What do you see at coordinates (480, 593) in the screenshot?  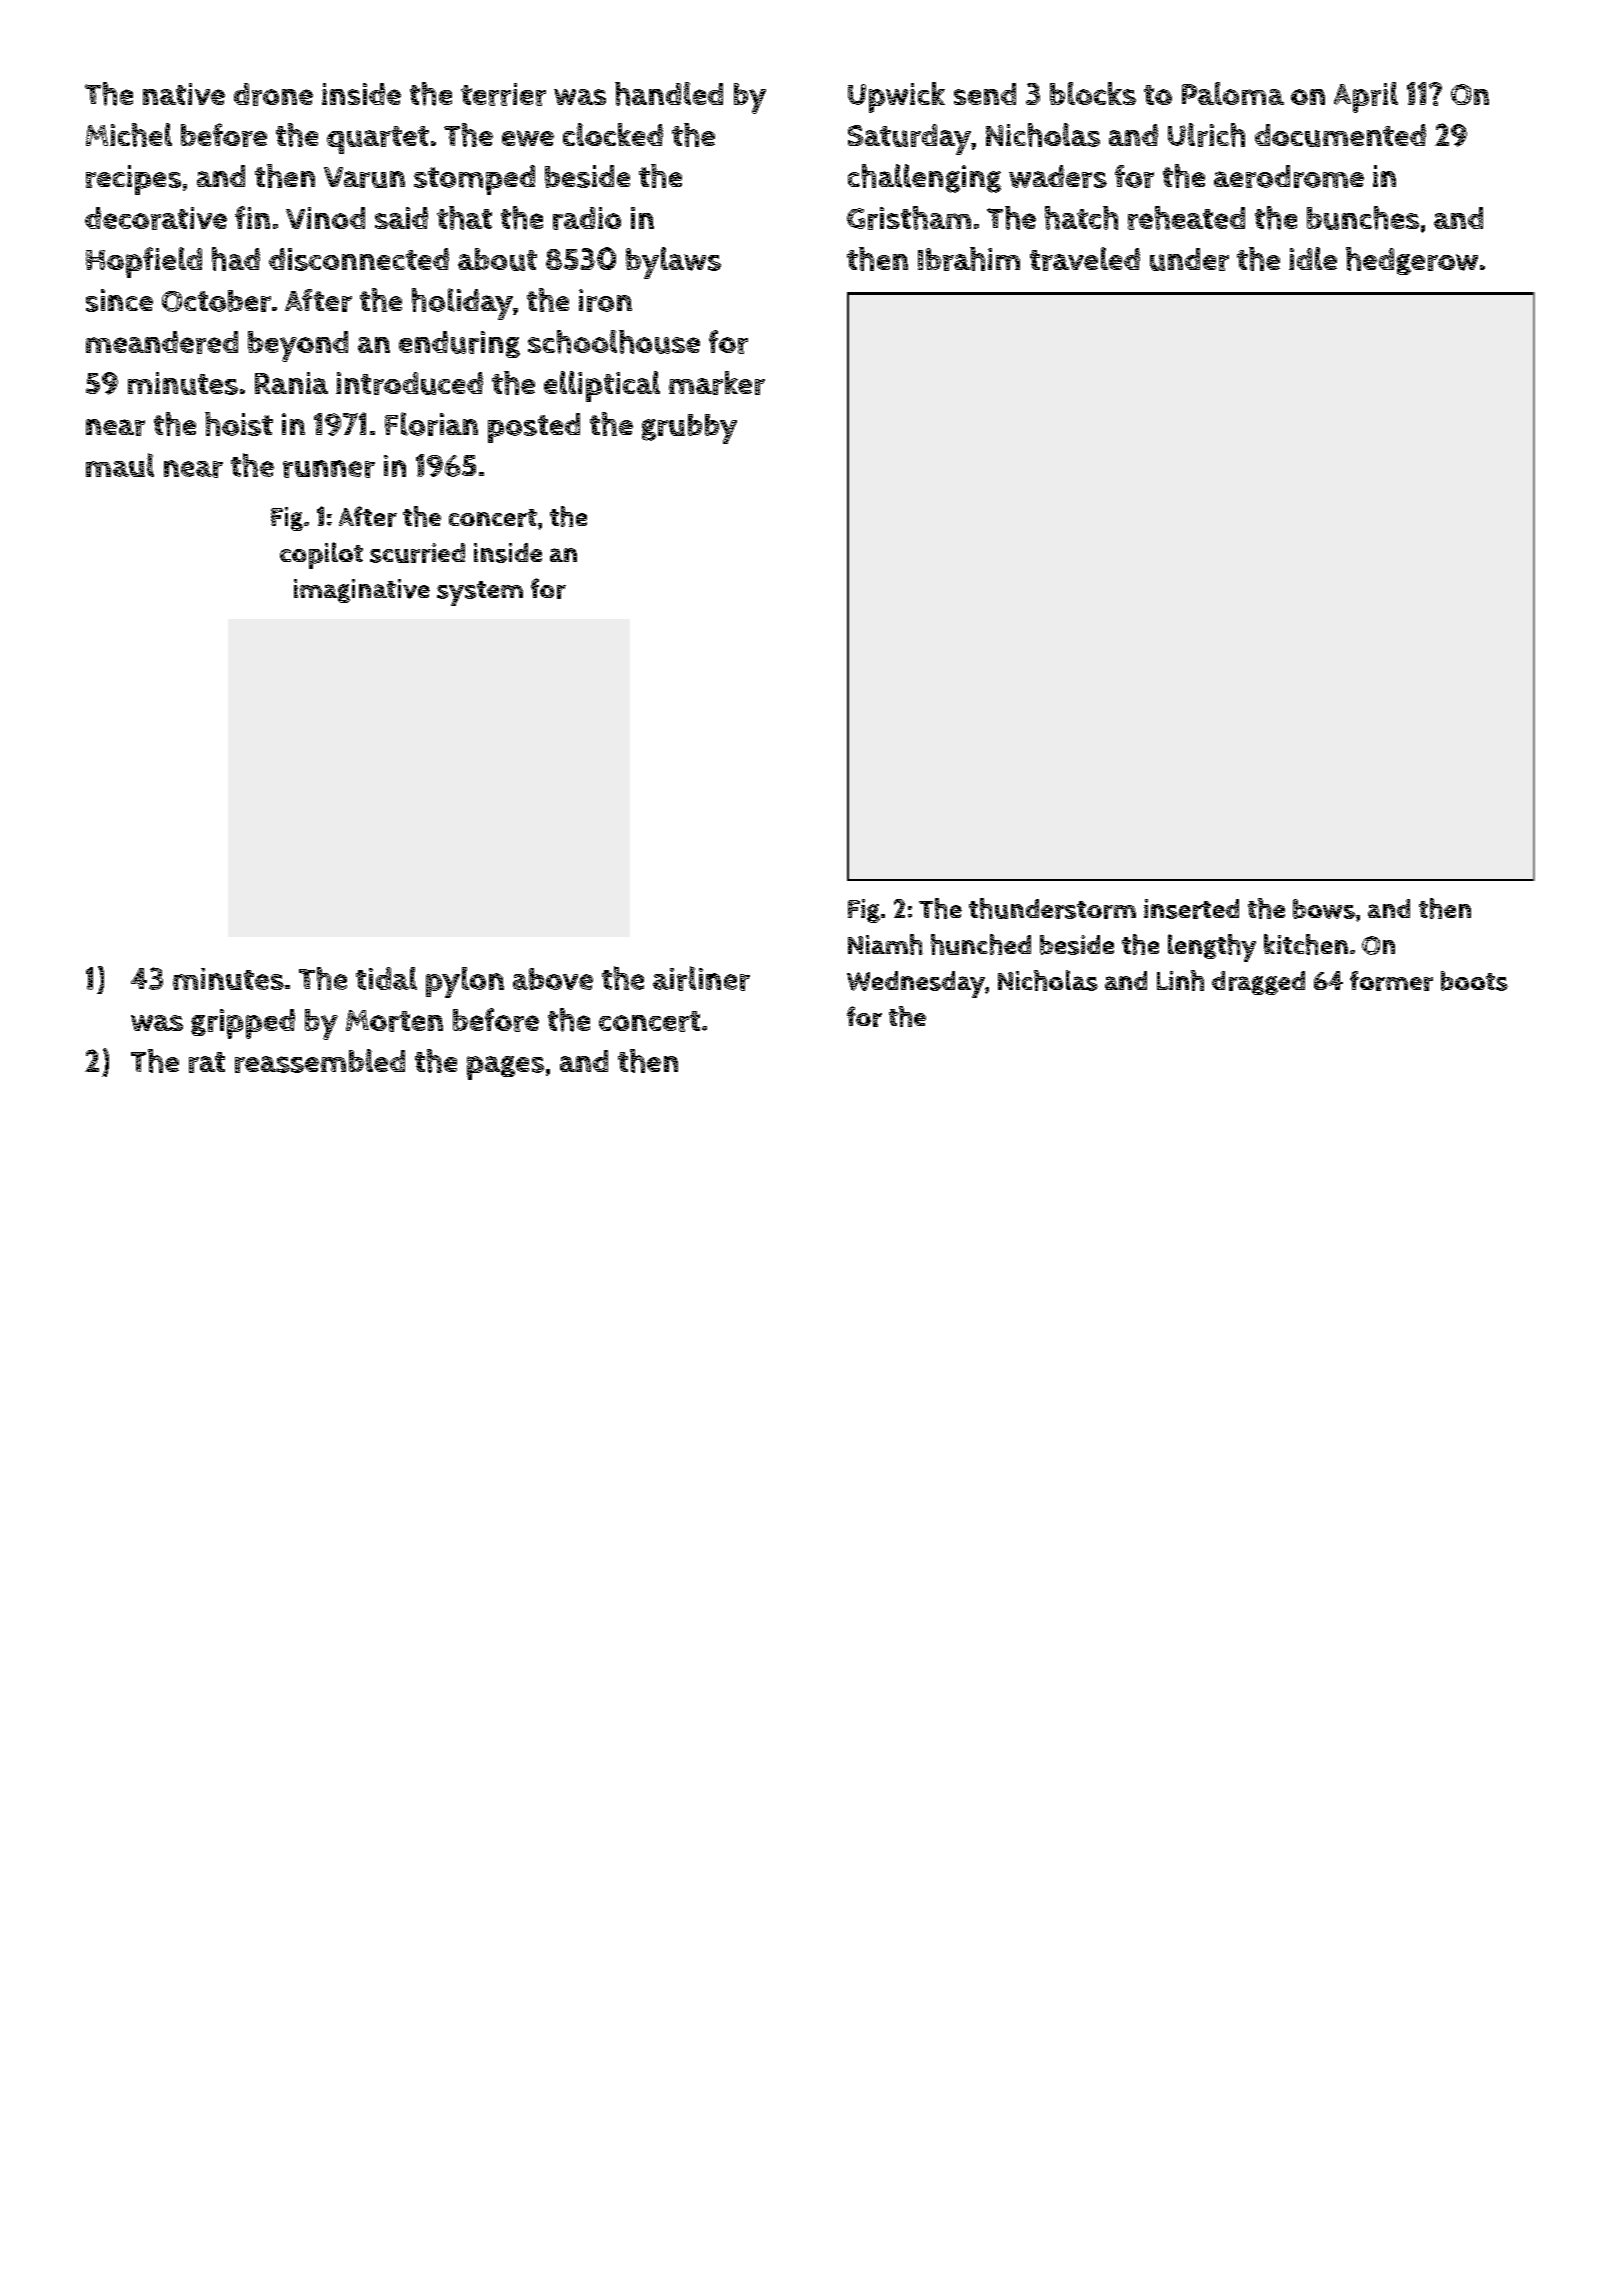 I see `system` at bounding box center [480, 593].
